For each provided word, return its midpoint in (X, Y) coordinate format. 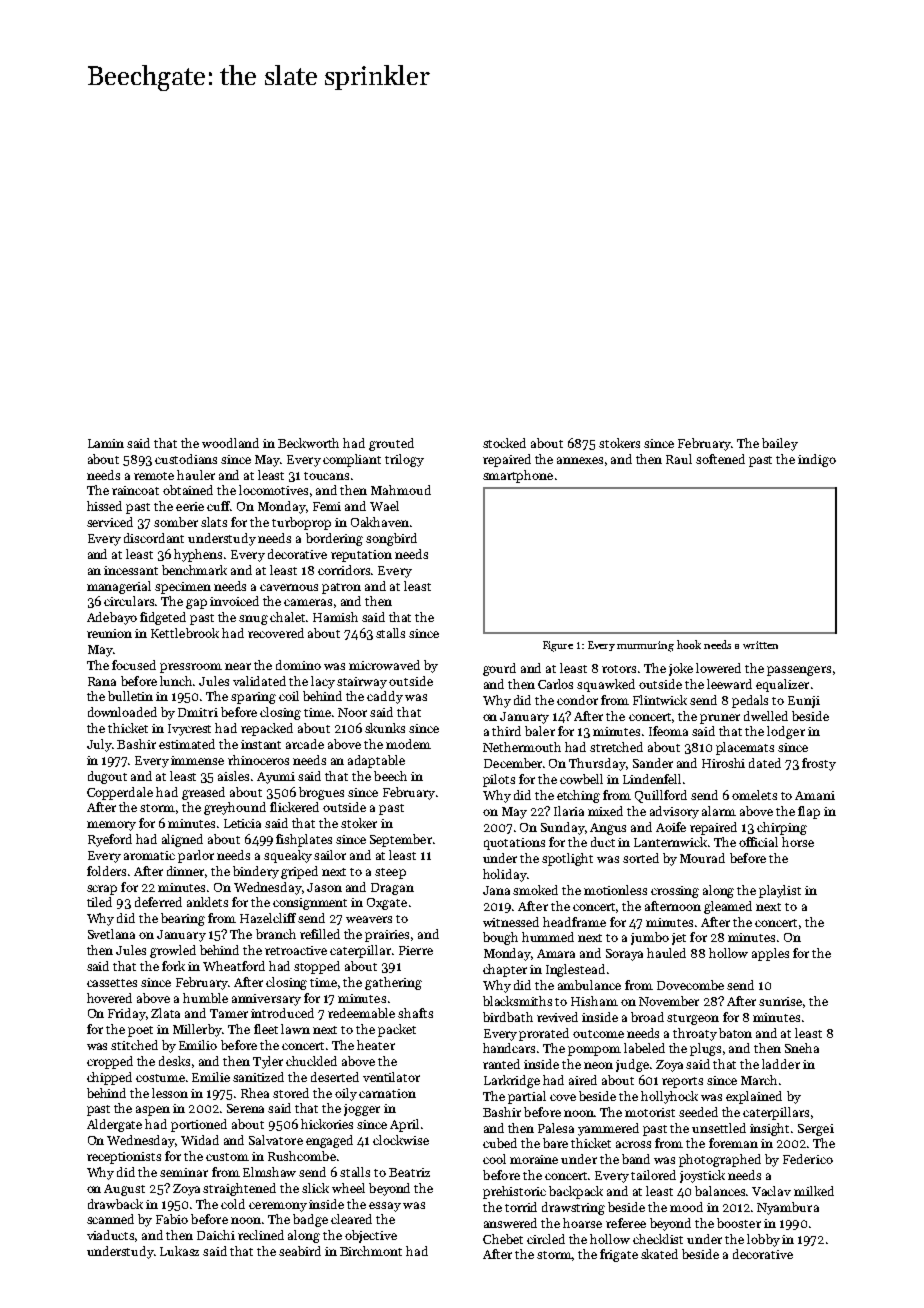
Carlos (555, 684)
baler (540, 731)
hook (689, 644)
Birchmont (371, 1251)
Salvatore (276, 1140)
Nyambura (788, 1208)
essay (385, 1207)
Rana (102, 681)
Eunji (804, 702)
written (760, 645)
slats (214, 522)
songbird (391, 539)
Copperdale (120, 793)
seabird (300, 1251)
